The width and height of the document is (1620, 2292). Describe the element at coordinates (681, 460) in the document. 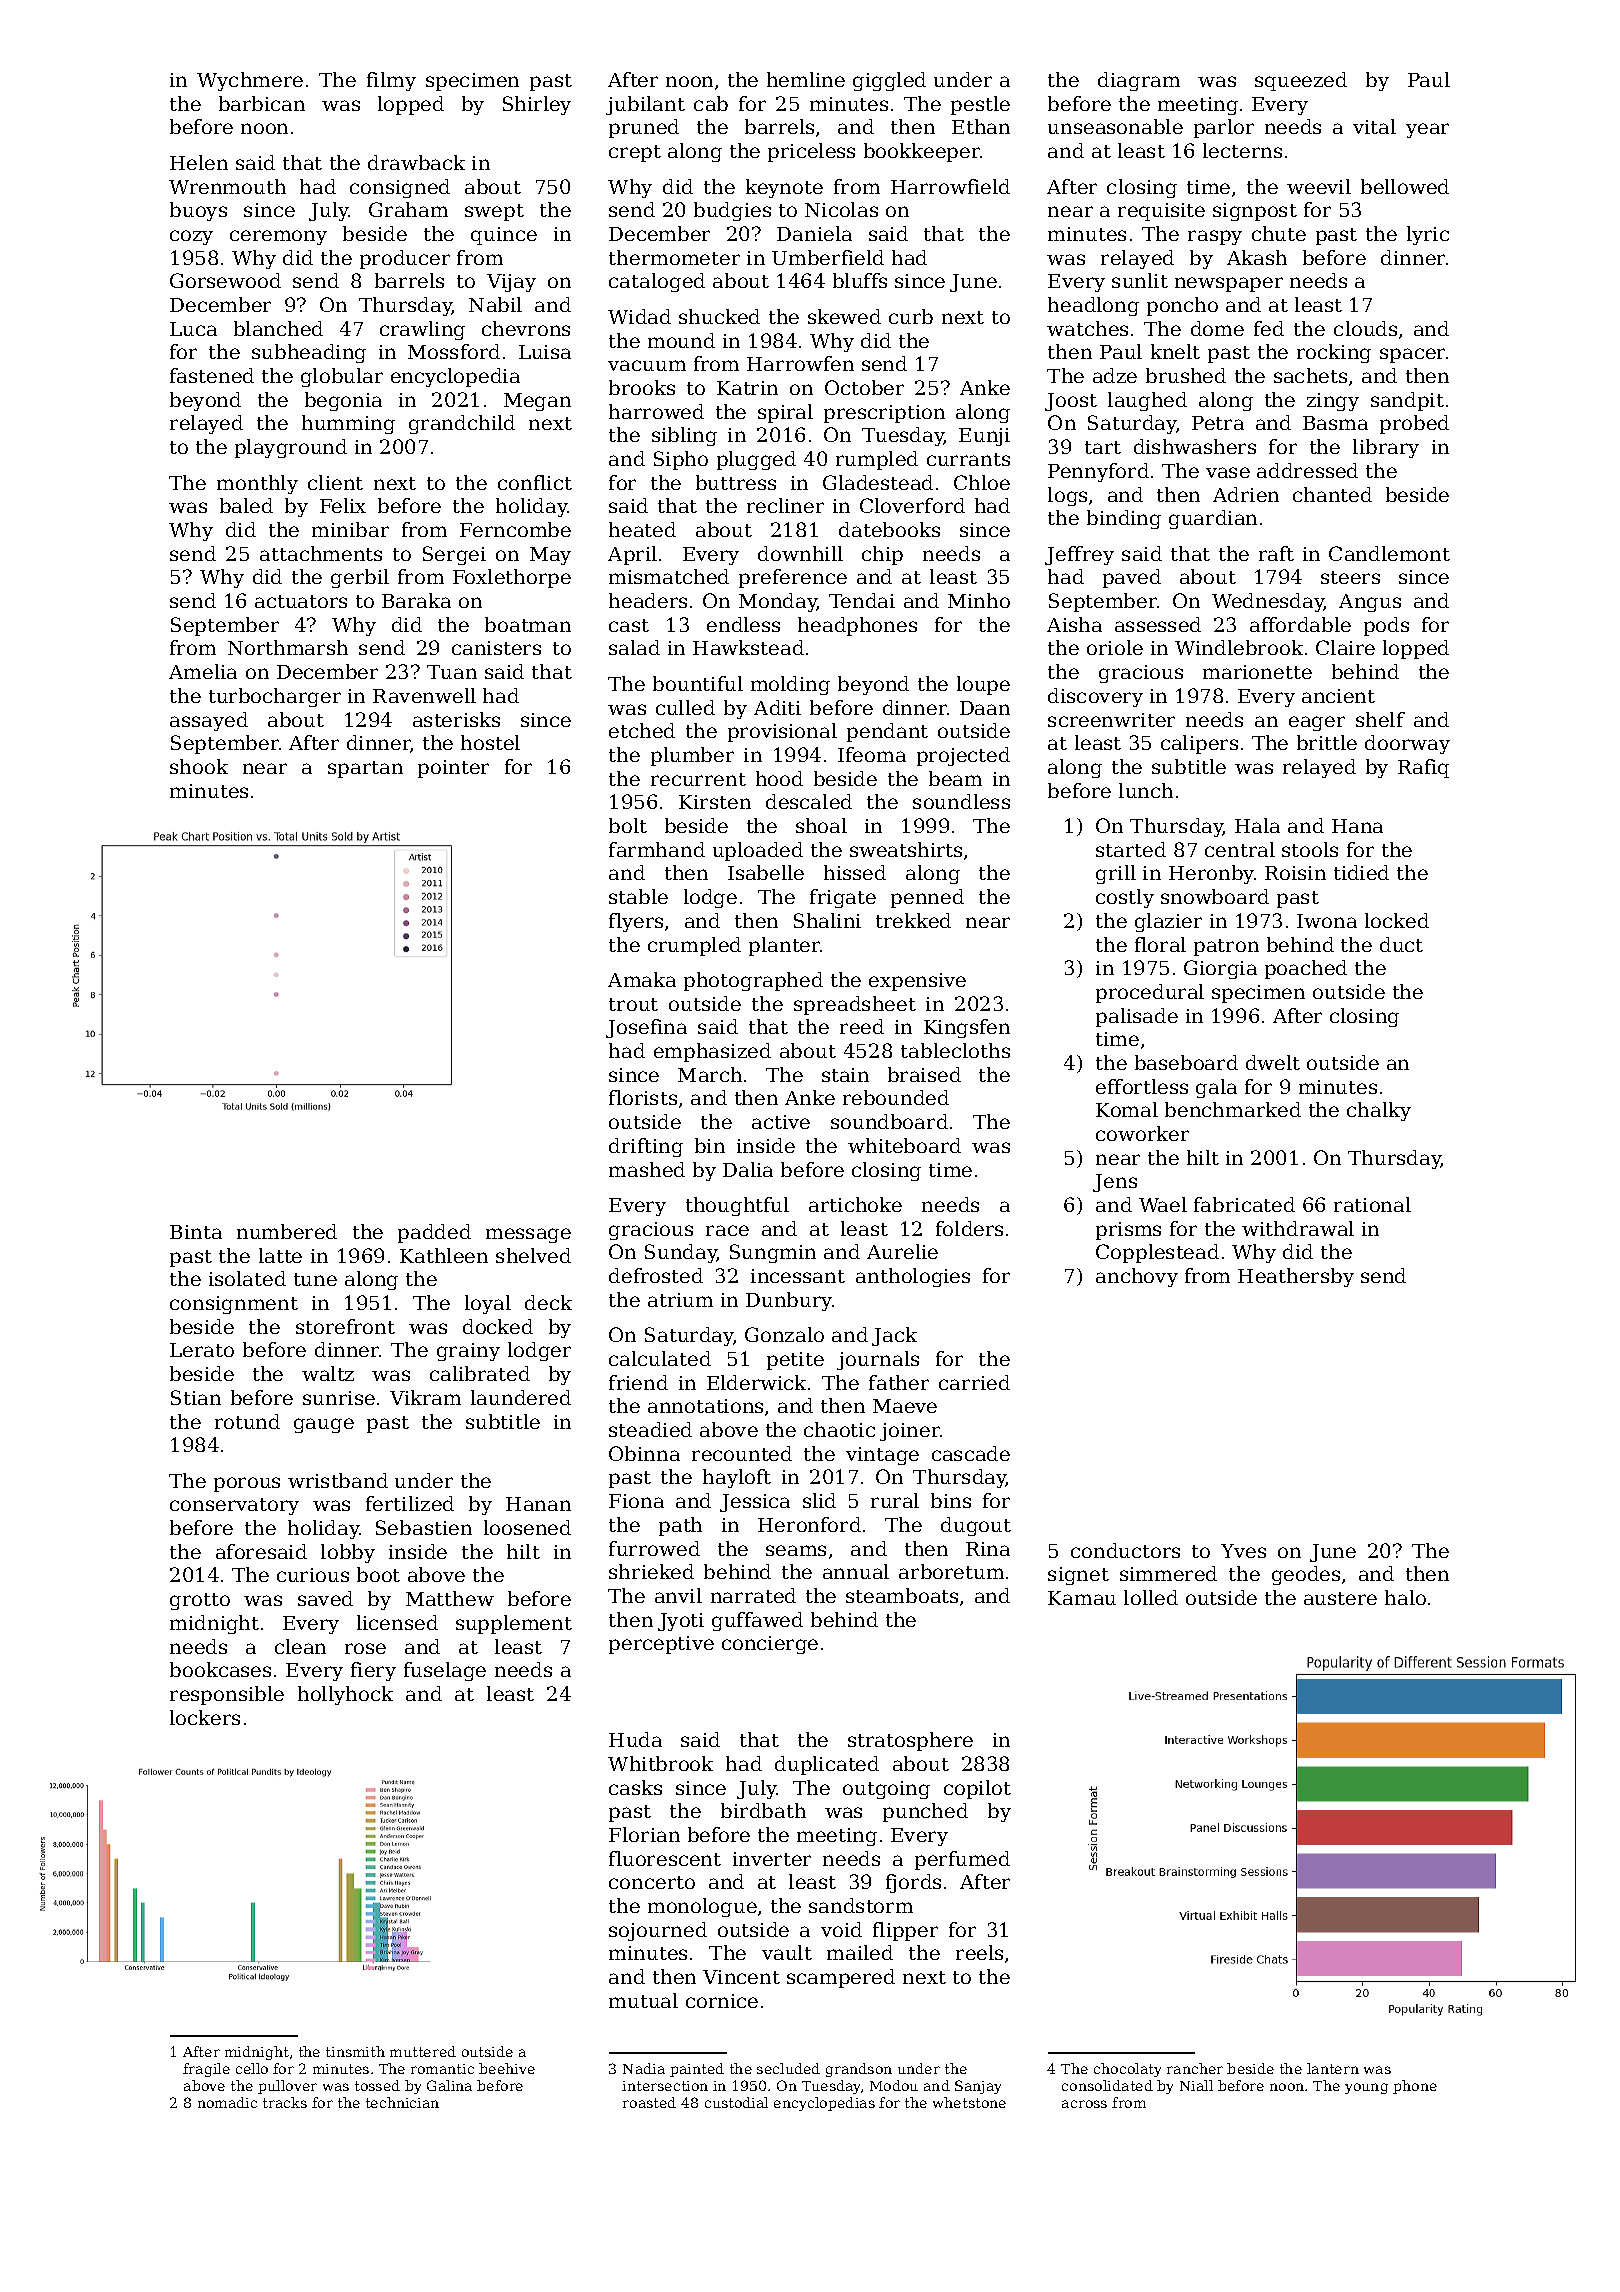

I see `Sipho` at that location.
